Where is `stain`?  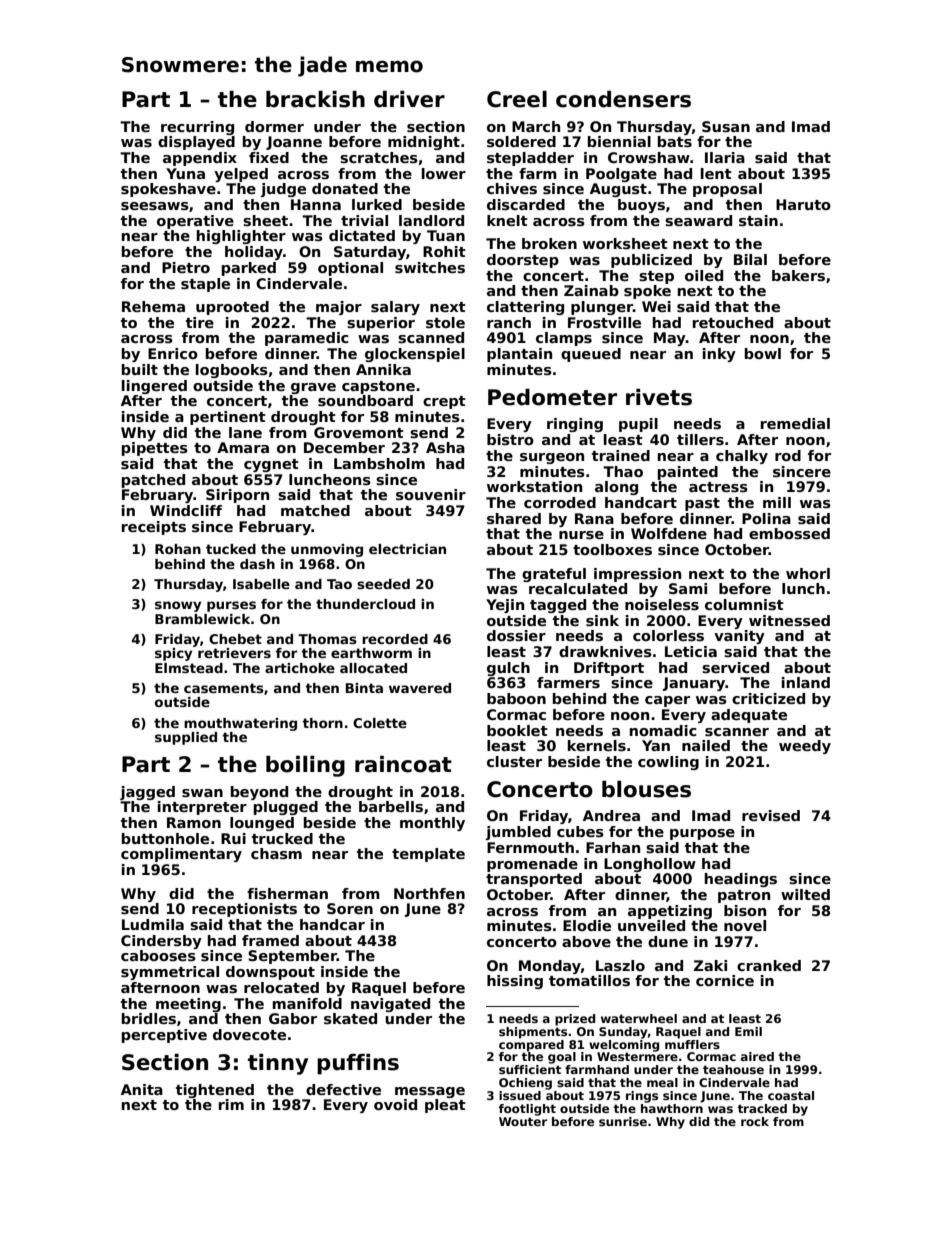 stain is located at coordinates (758, 220).
